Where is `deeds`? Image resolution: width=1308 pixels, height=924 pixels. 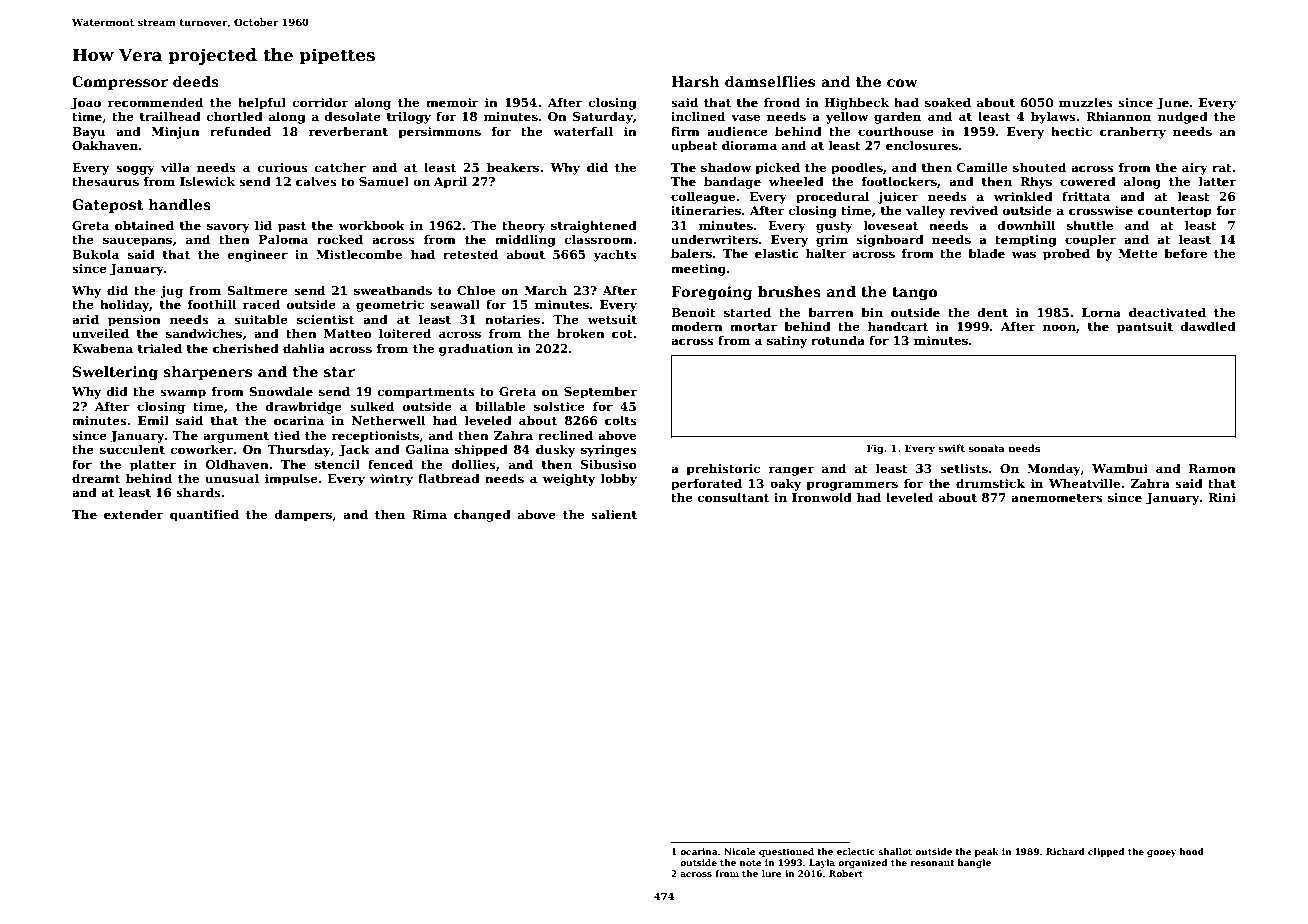 deeds is located at coordinates (196, 81).
